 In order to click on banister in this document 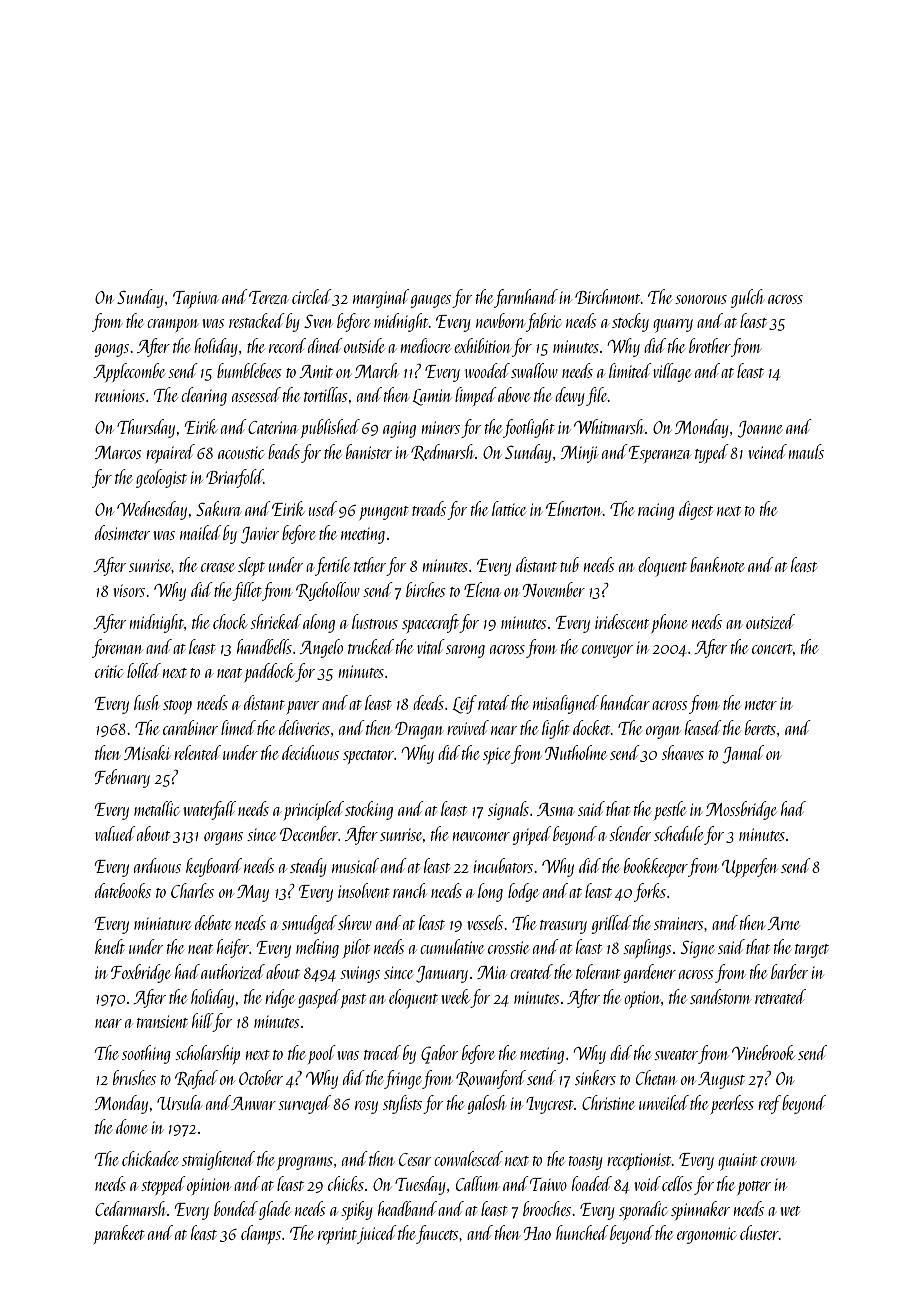, I will do `click(369, 451)`.
